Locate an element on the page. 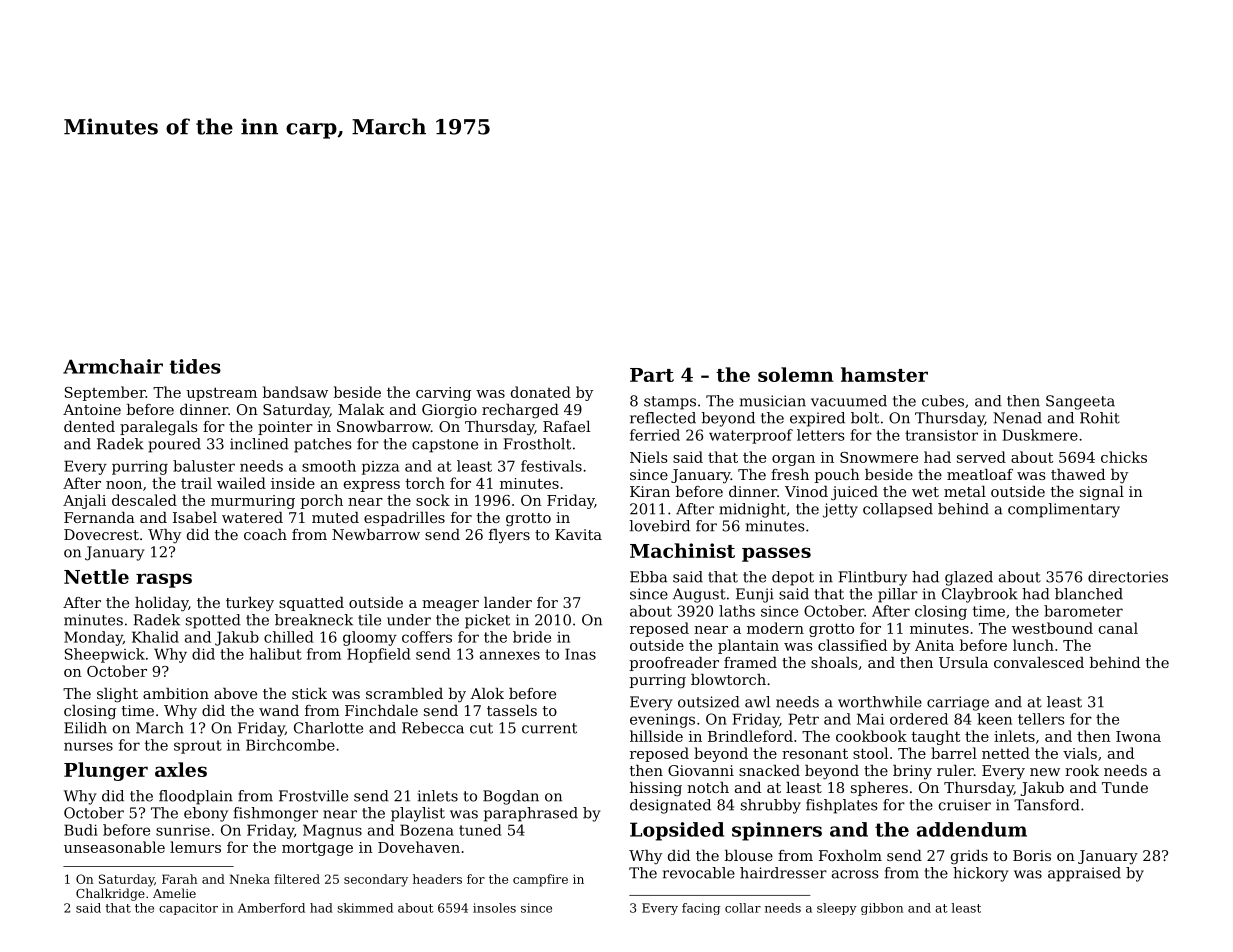 Image resolution: width=1233 pixels, height=952 pixels. Birchcombe is located at coordinates (290, 745).
